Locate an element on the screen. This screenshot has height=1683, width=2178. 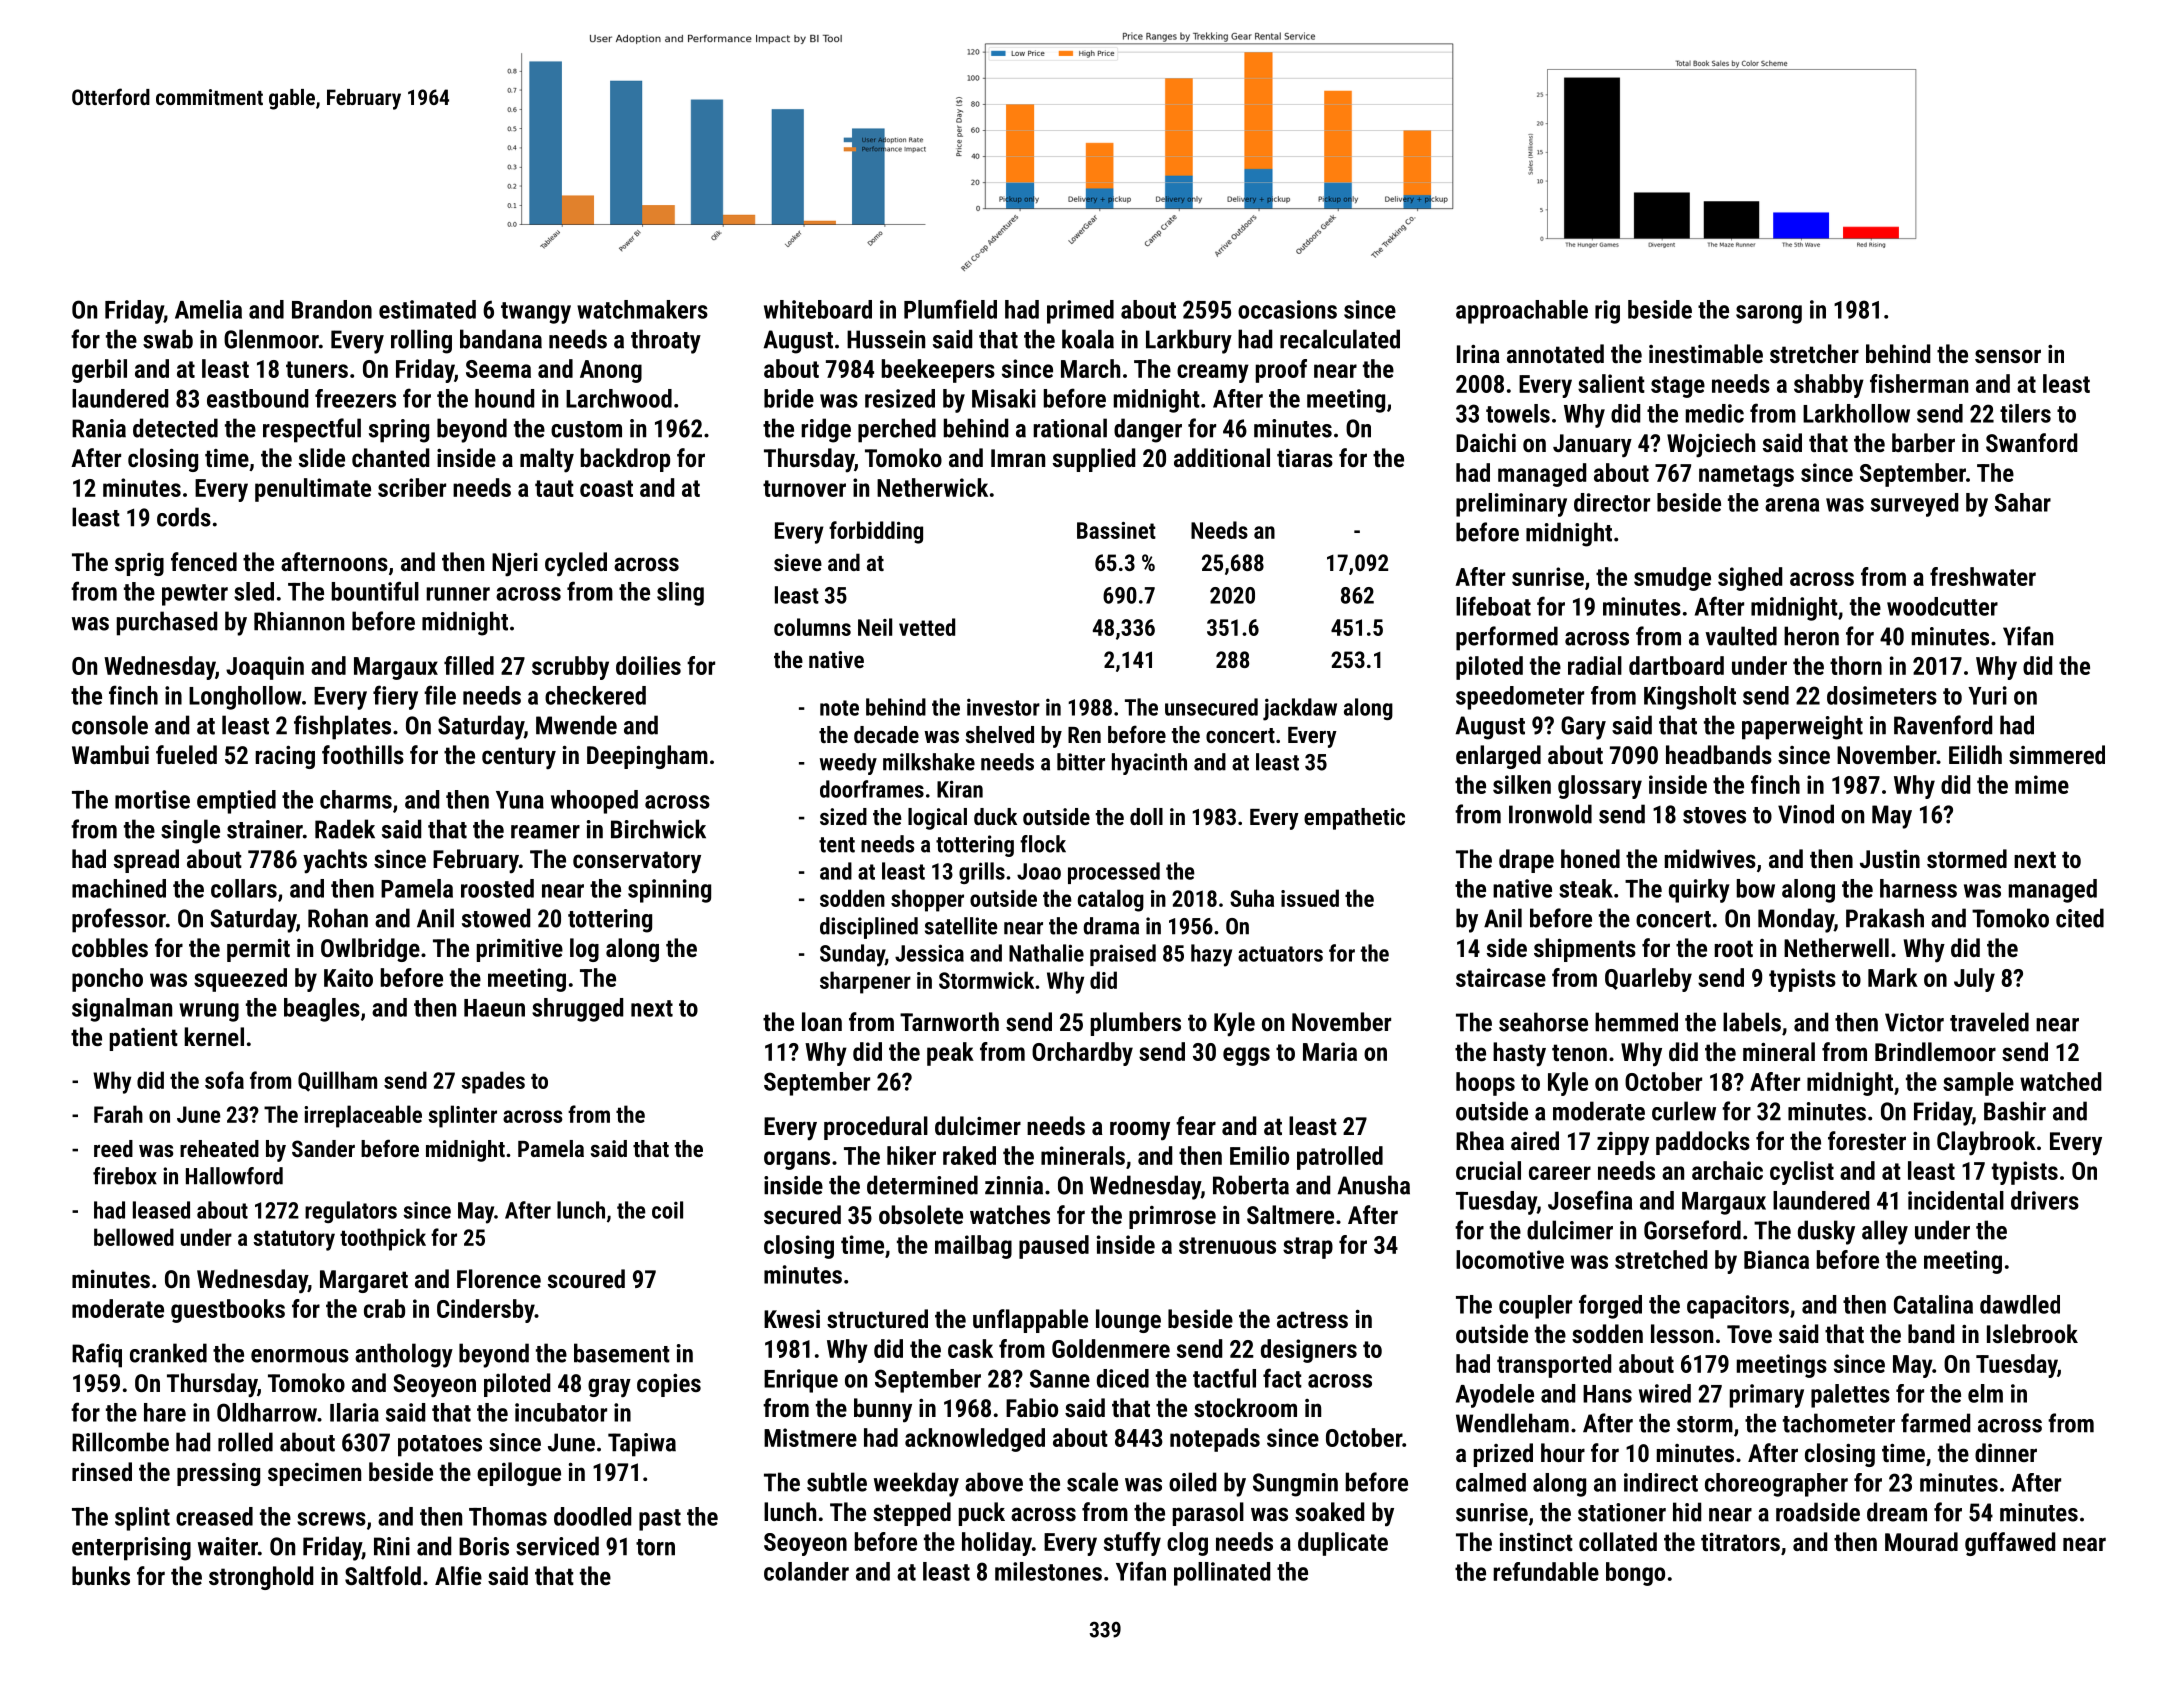
hare is located at coordinates (165, 1412).
